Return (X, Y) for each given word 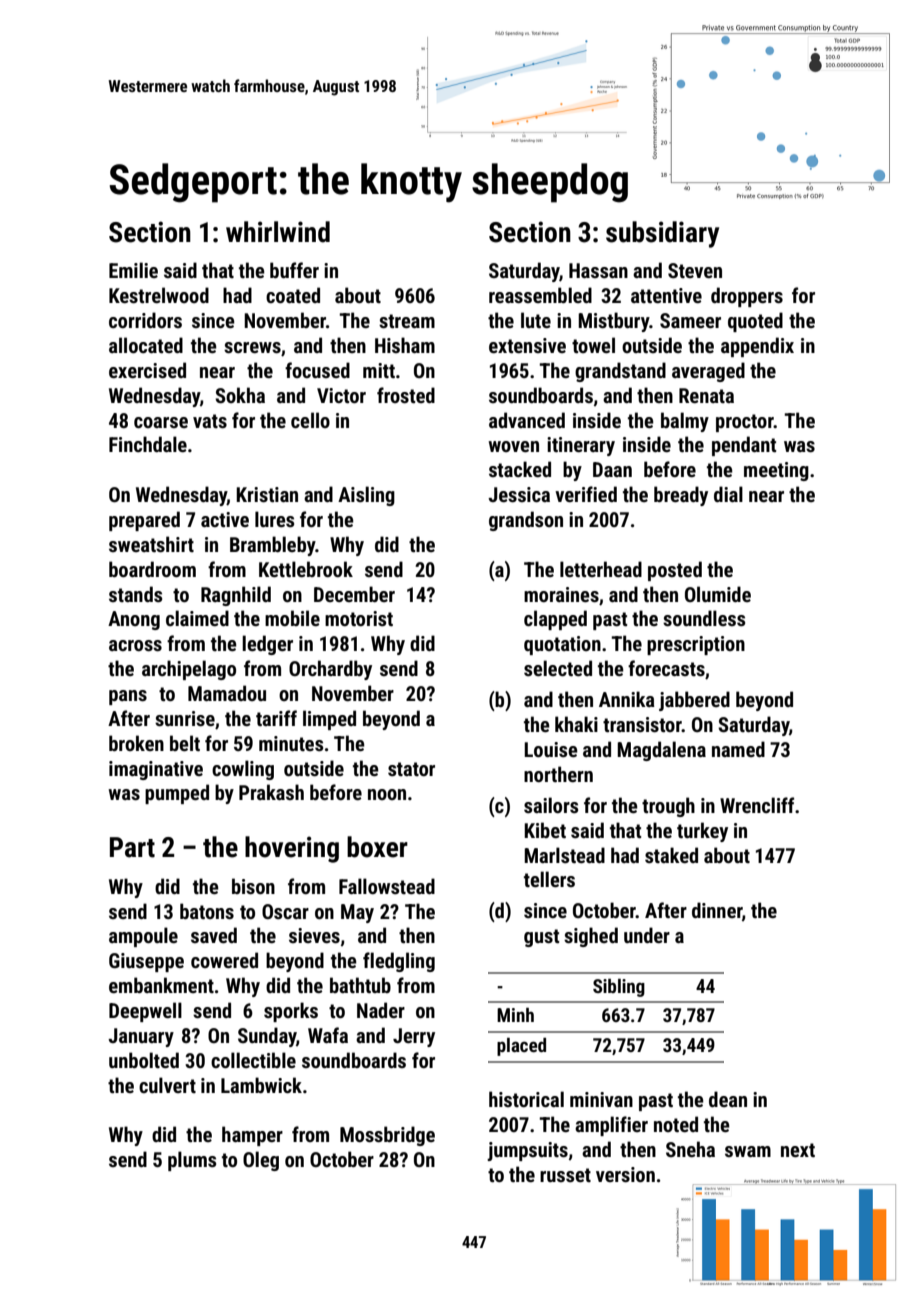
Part (132, 847)
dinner (717, 910)
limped (329, 720)
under (647, 935)
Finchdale (148, 444)
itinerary (581, 446)
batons (207, 911)
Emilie (133, 270)
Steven (695, 270)
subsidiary (662, 234)
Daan (612, 469)
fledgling (399, 962)
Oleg (261, 1161)
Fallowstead (387, 886)
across (135, 645)
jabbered (694, 701)
